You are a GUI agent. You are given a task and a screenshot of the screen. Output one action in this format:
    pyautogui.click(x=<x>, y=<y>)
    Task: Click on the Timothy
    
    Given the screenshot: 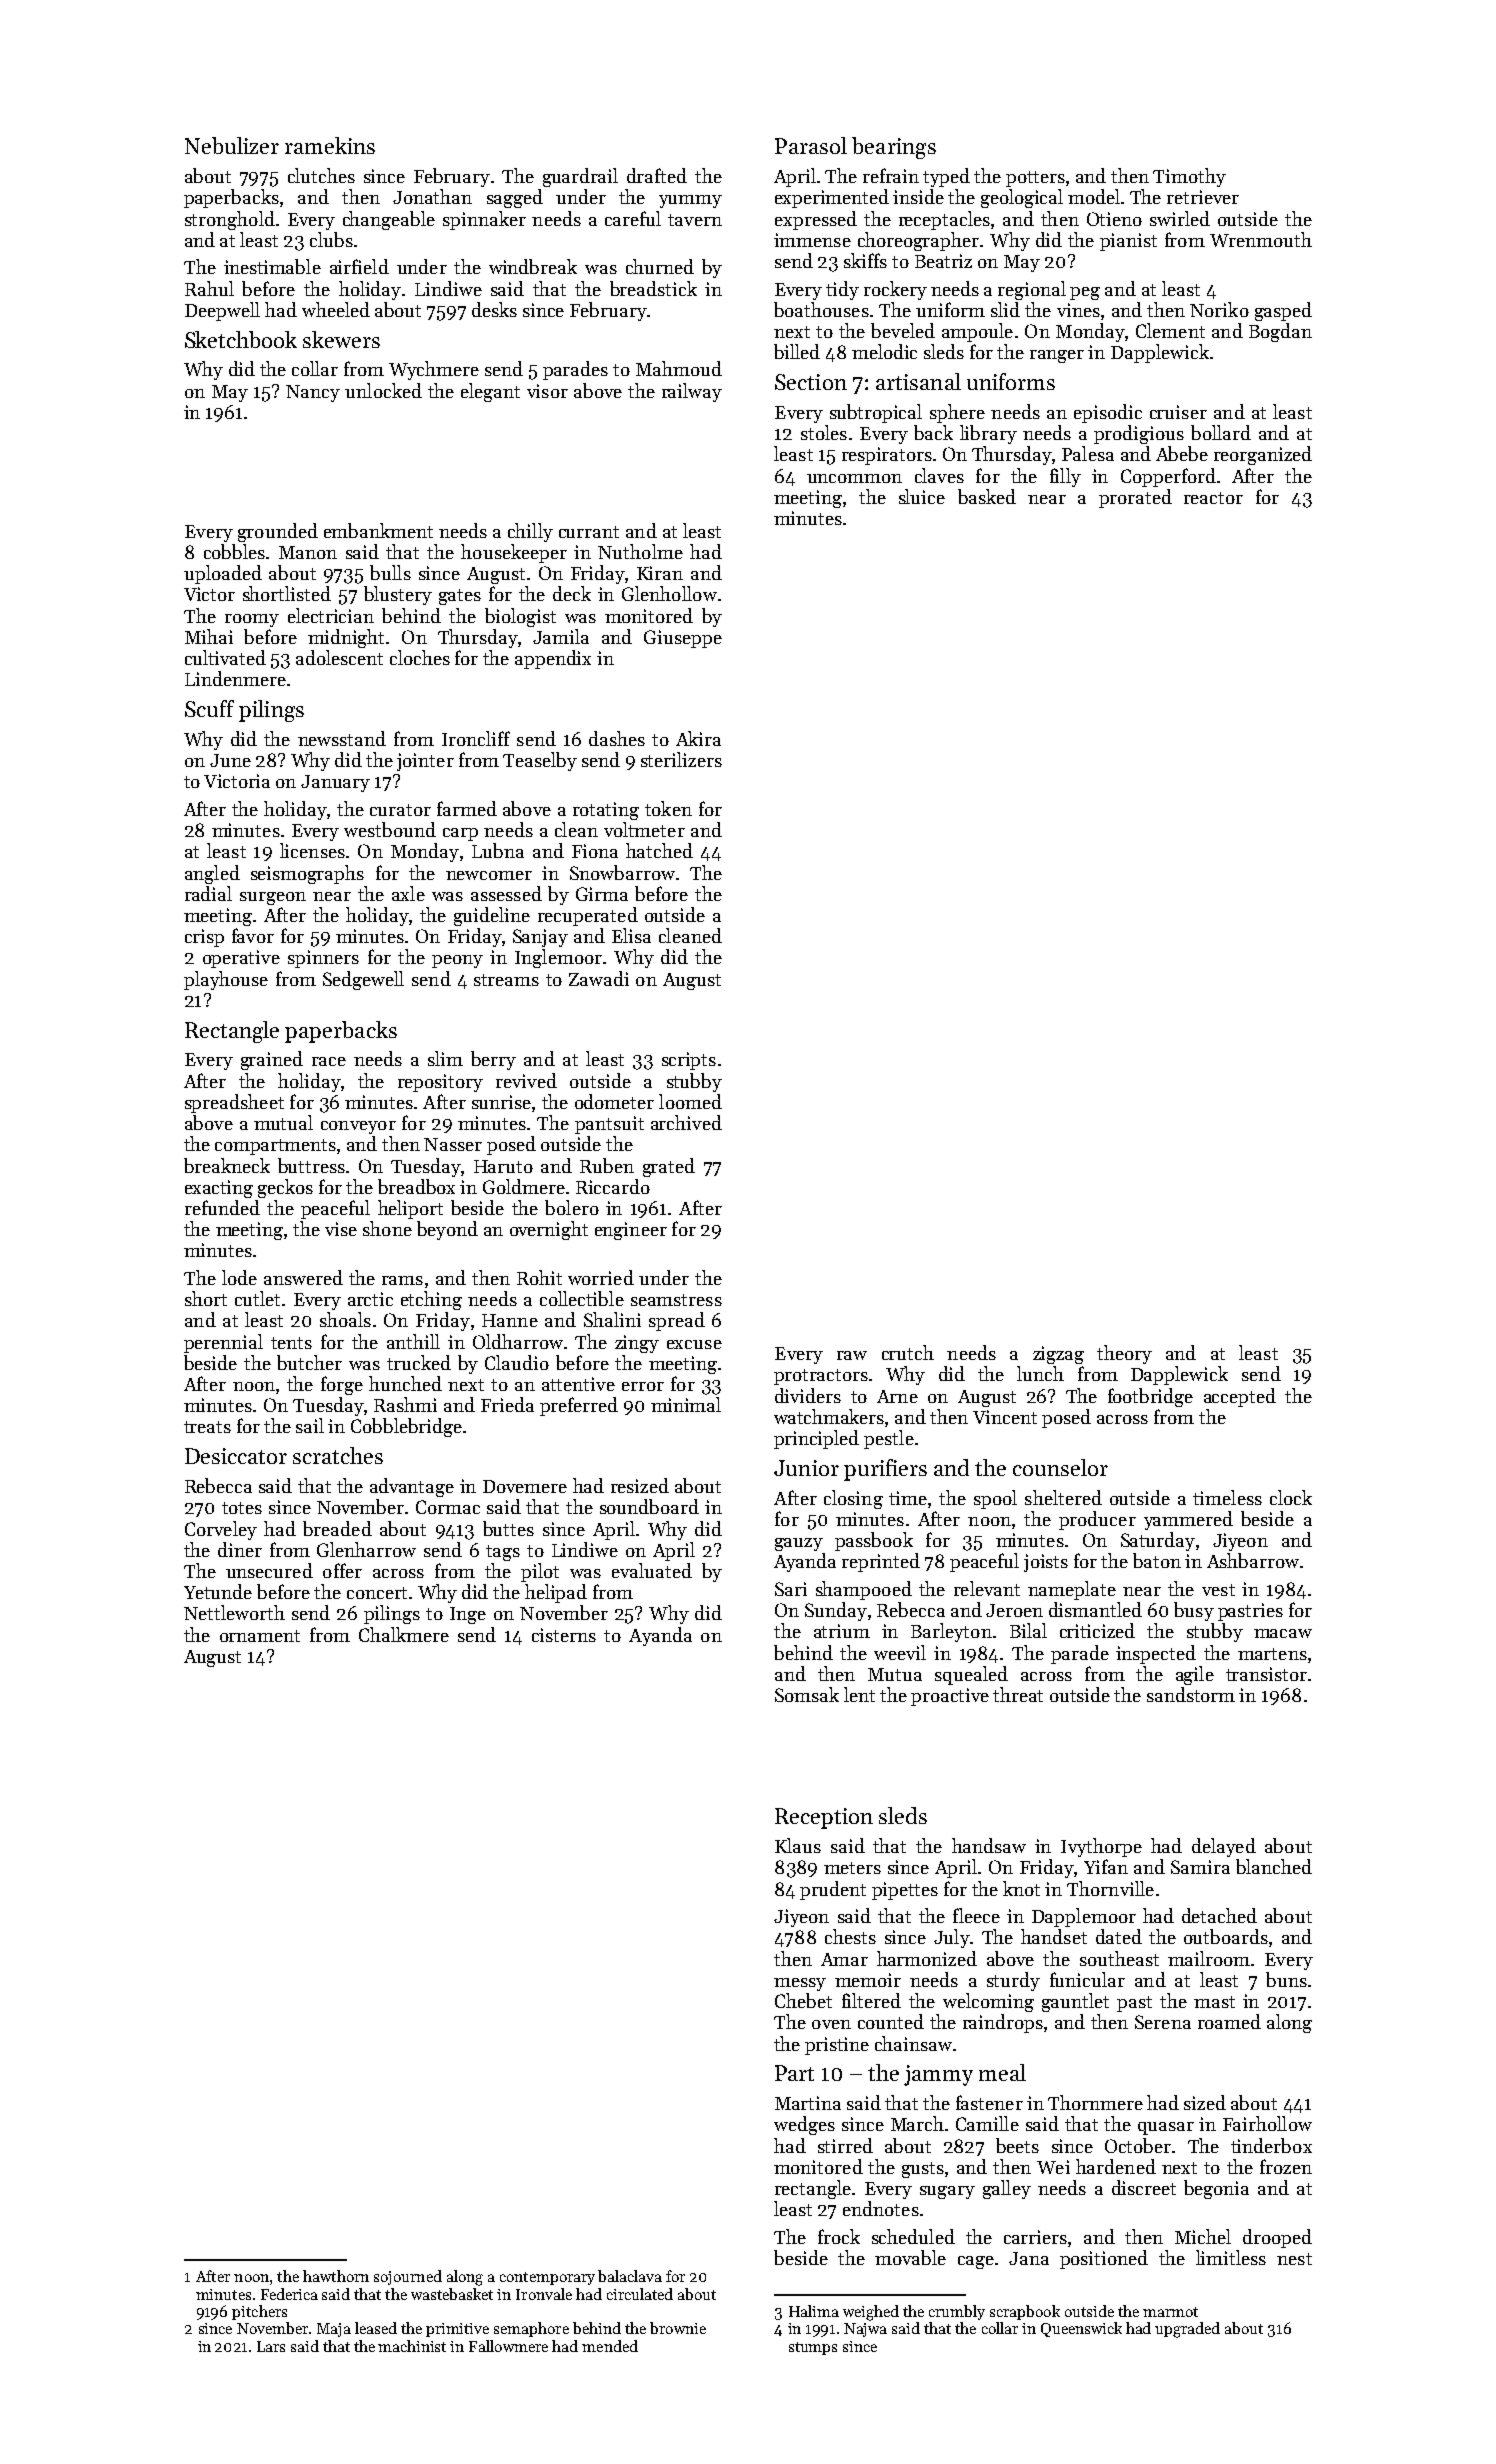 What is the action you would take?
    pyautogui.click(x=1189, y=177)
